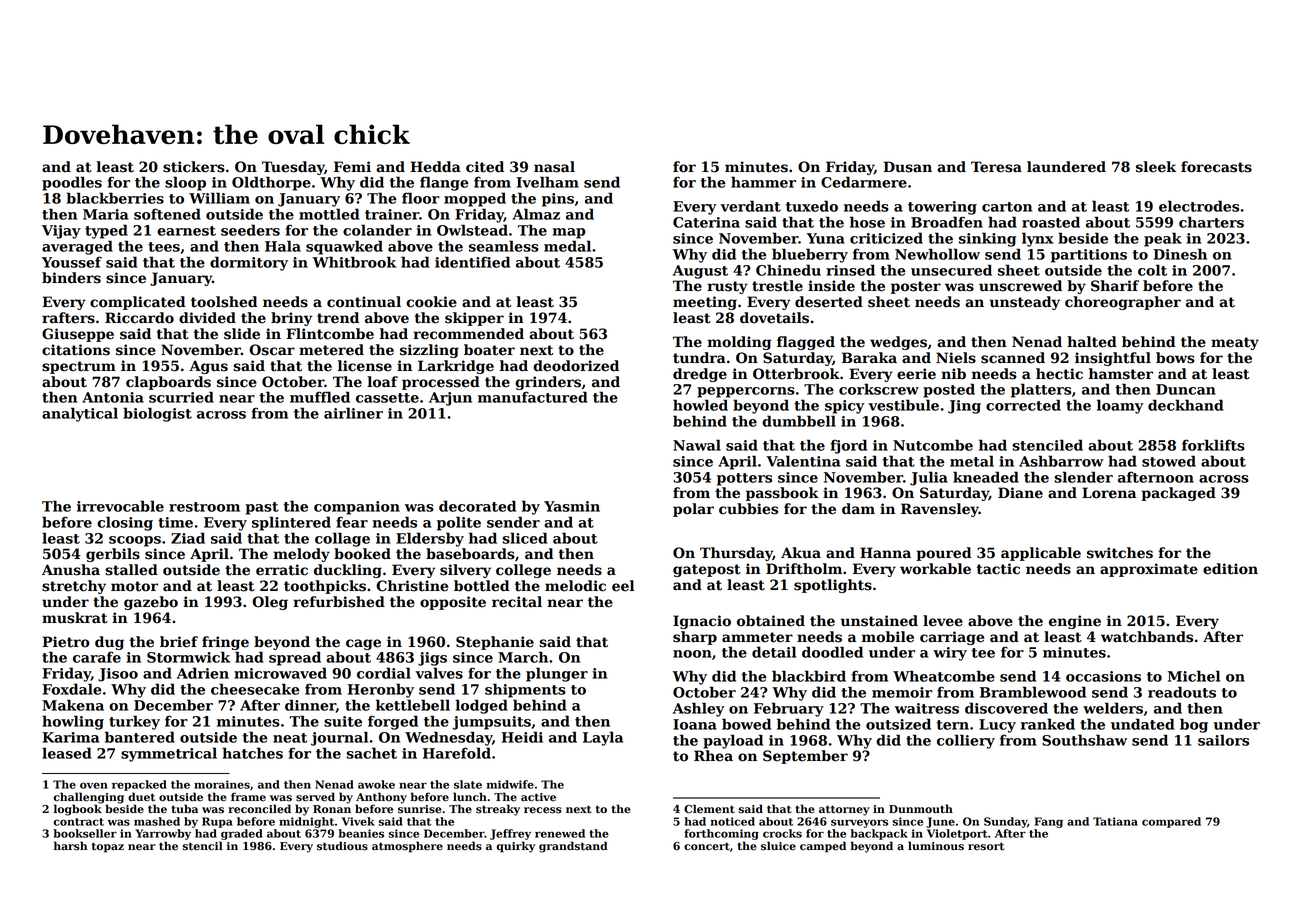 The height and width of the screenshot is (924, 1308). Describe the element at coordinates (572, 506) in the screenshot. I see `Yasmin` at that location.
